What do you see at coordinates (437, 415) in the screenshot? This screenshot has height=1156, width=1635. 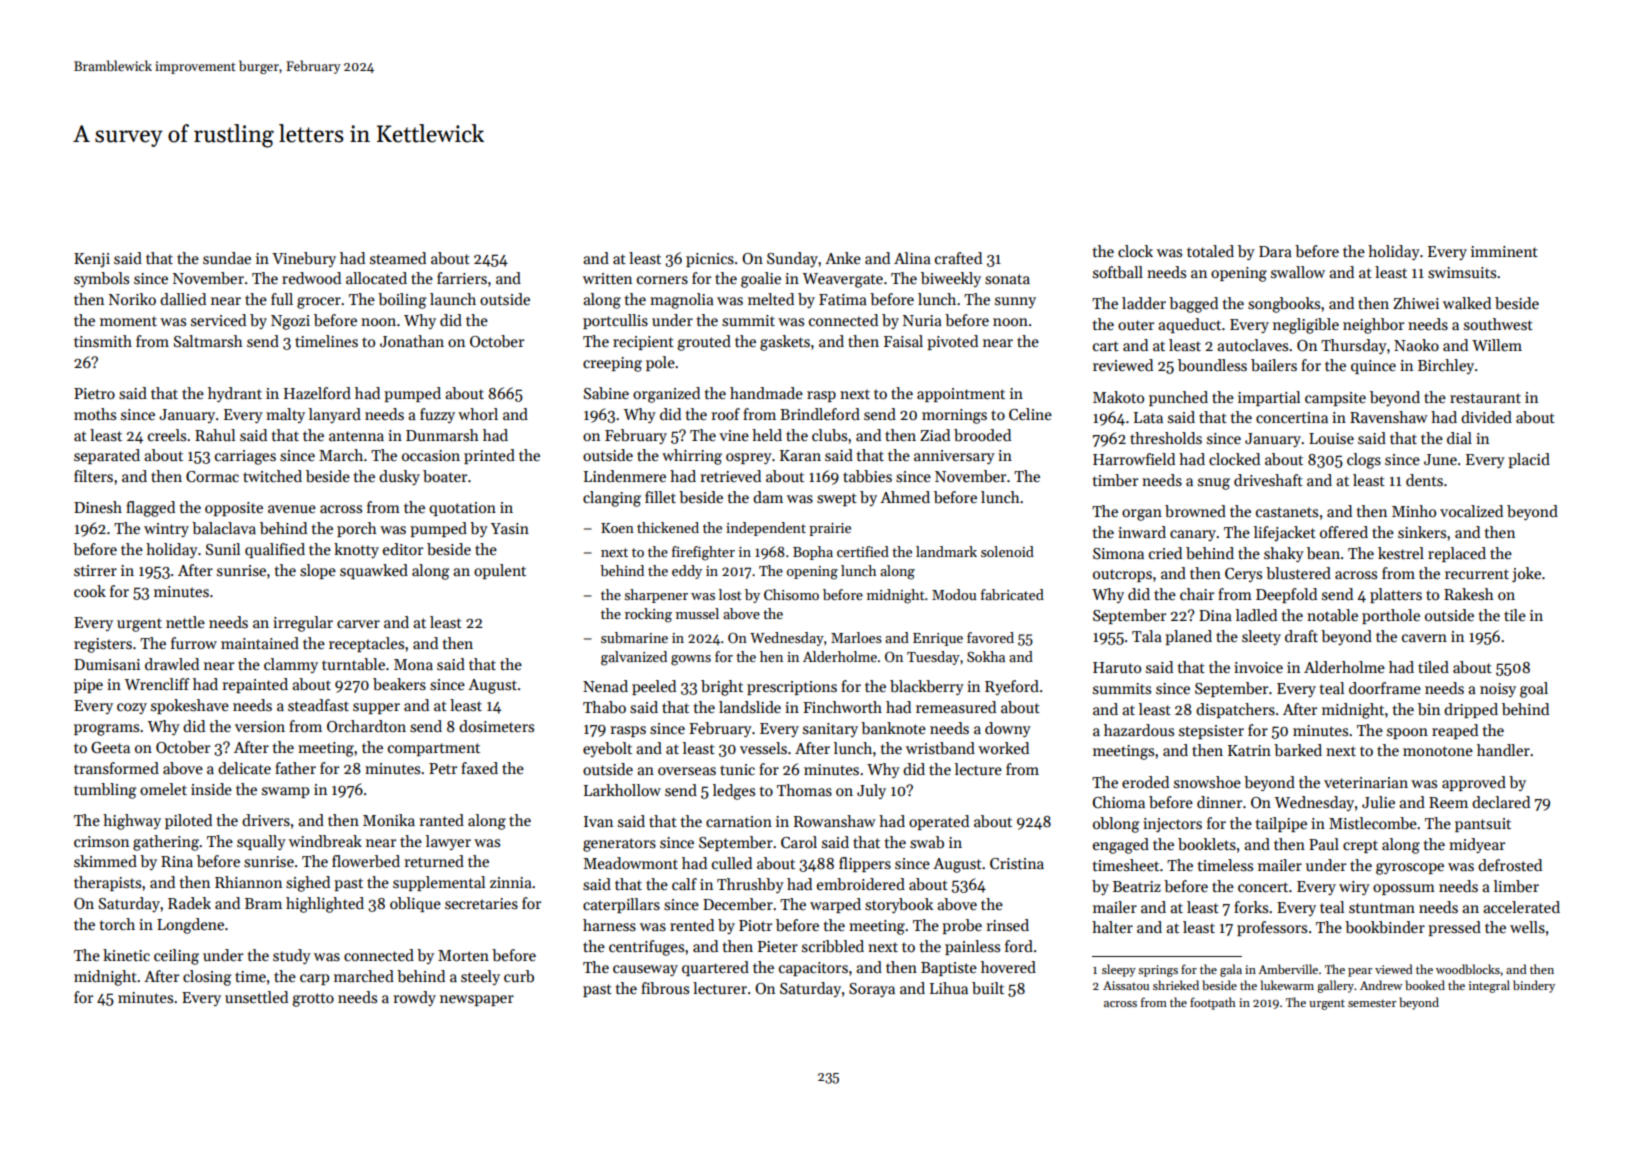 I see `fuzzy` at bounding box center [437, 415].
